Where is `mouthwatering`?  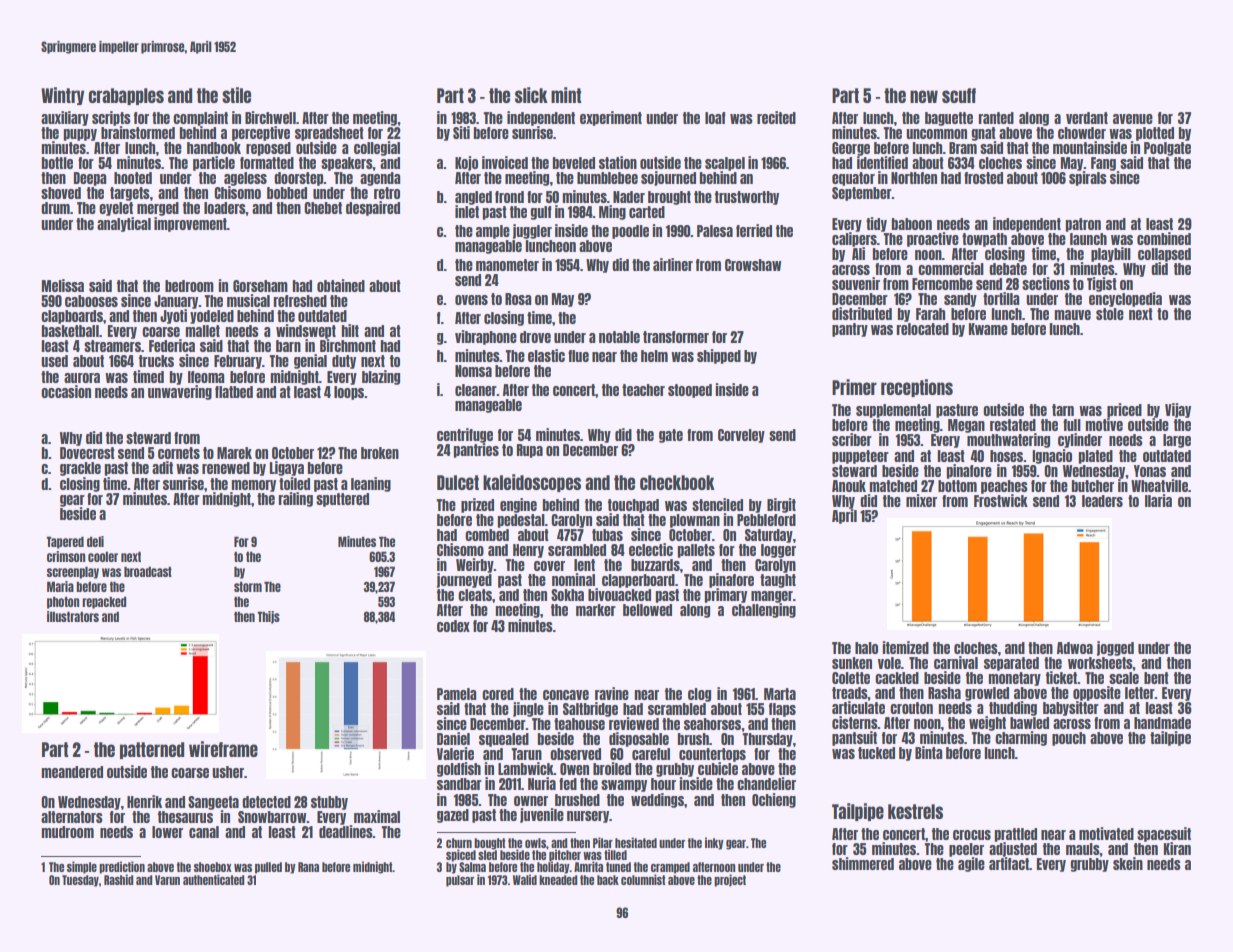 mouthwatering is located at coordinates (1008, 440).
